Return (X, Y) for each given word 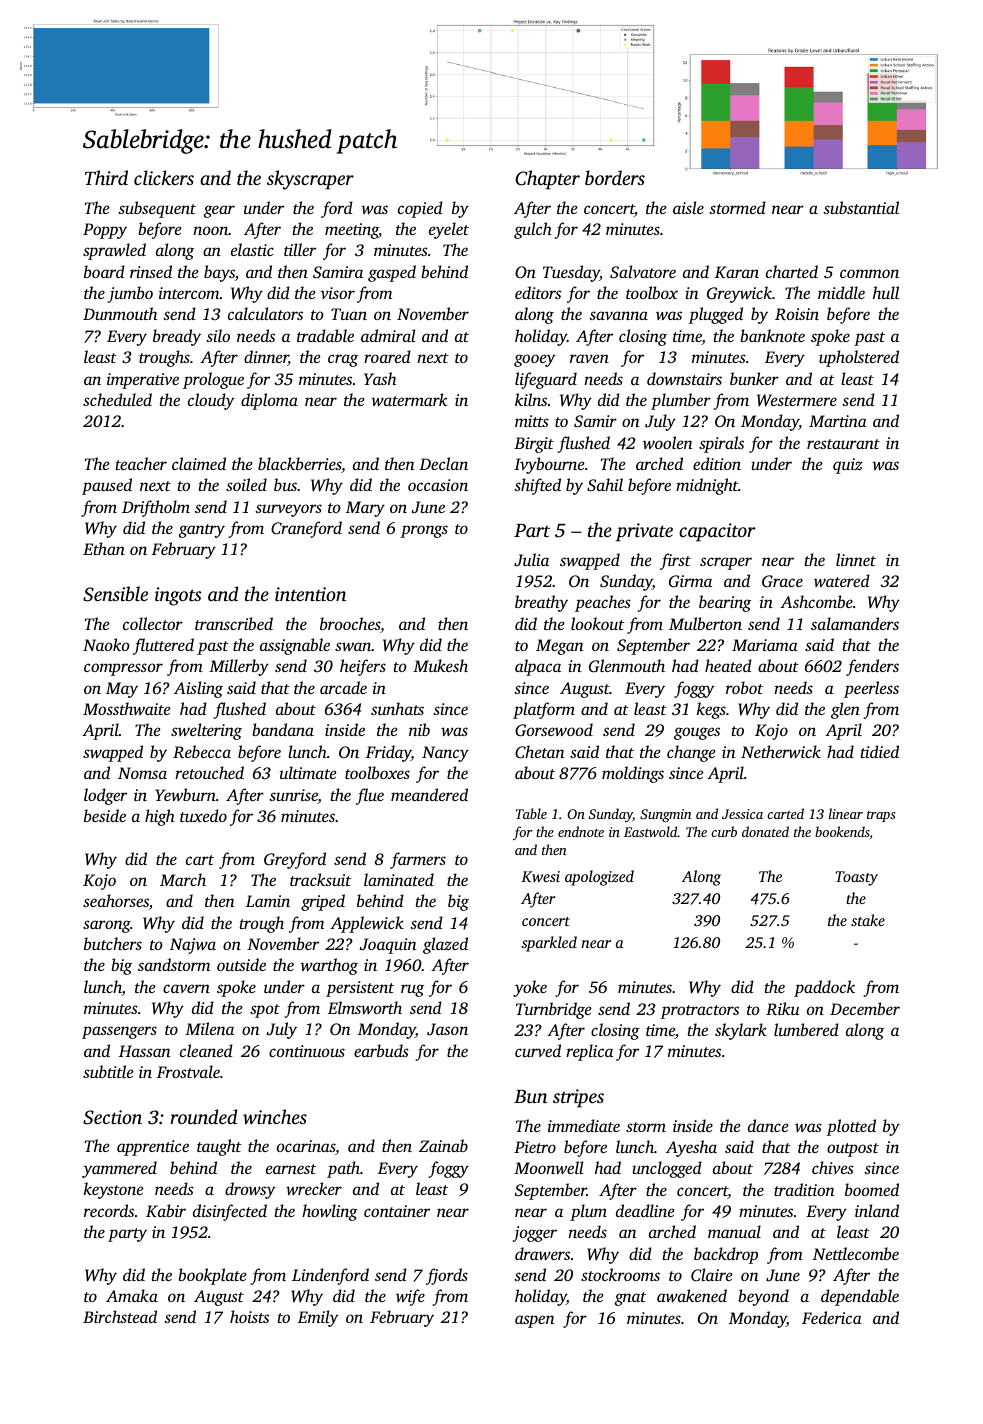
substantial (861, 207)
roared (387, 356)
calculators (265, 313)
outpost (853, 1150)
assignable (295, 646)
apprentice (153, 1148)
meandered (429, 794)
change (691, 753)
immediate (584, 1125)
